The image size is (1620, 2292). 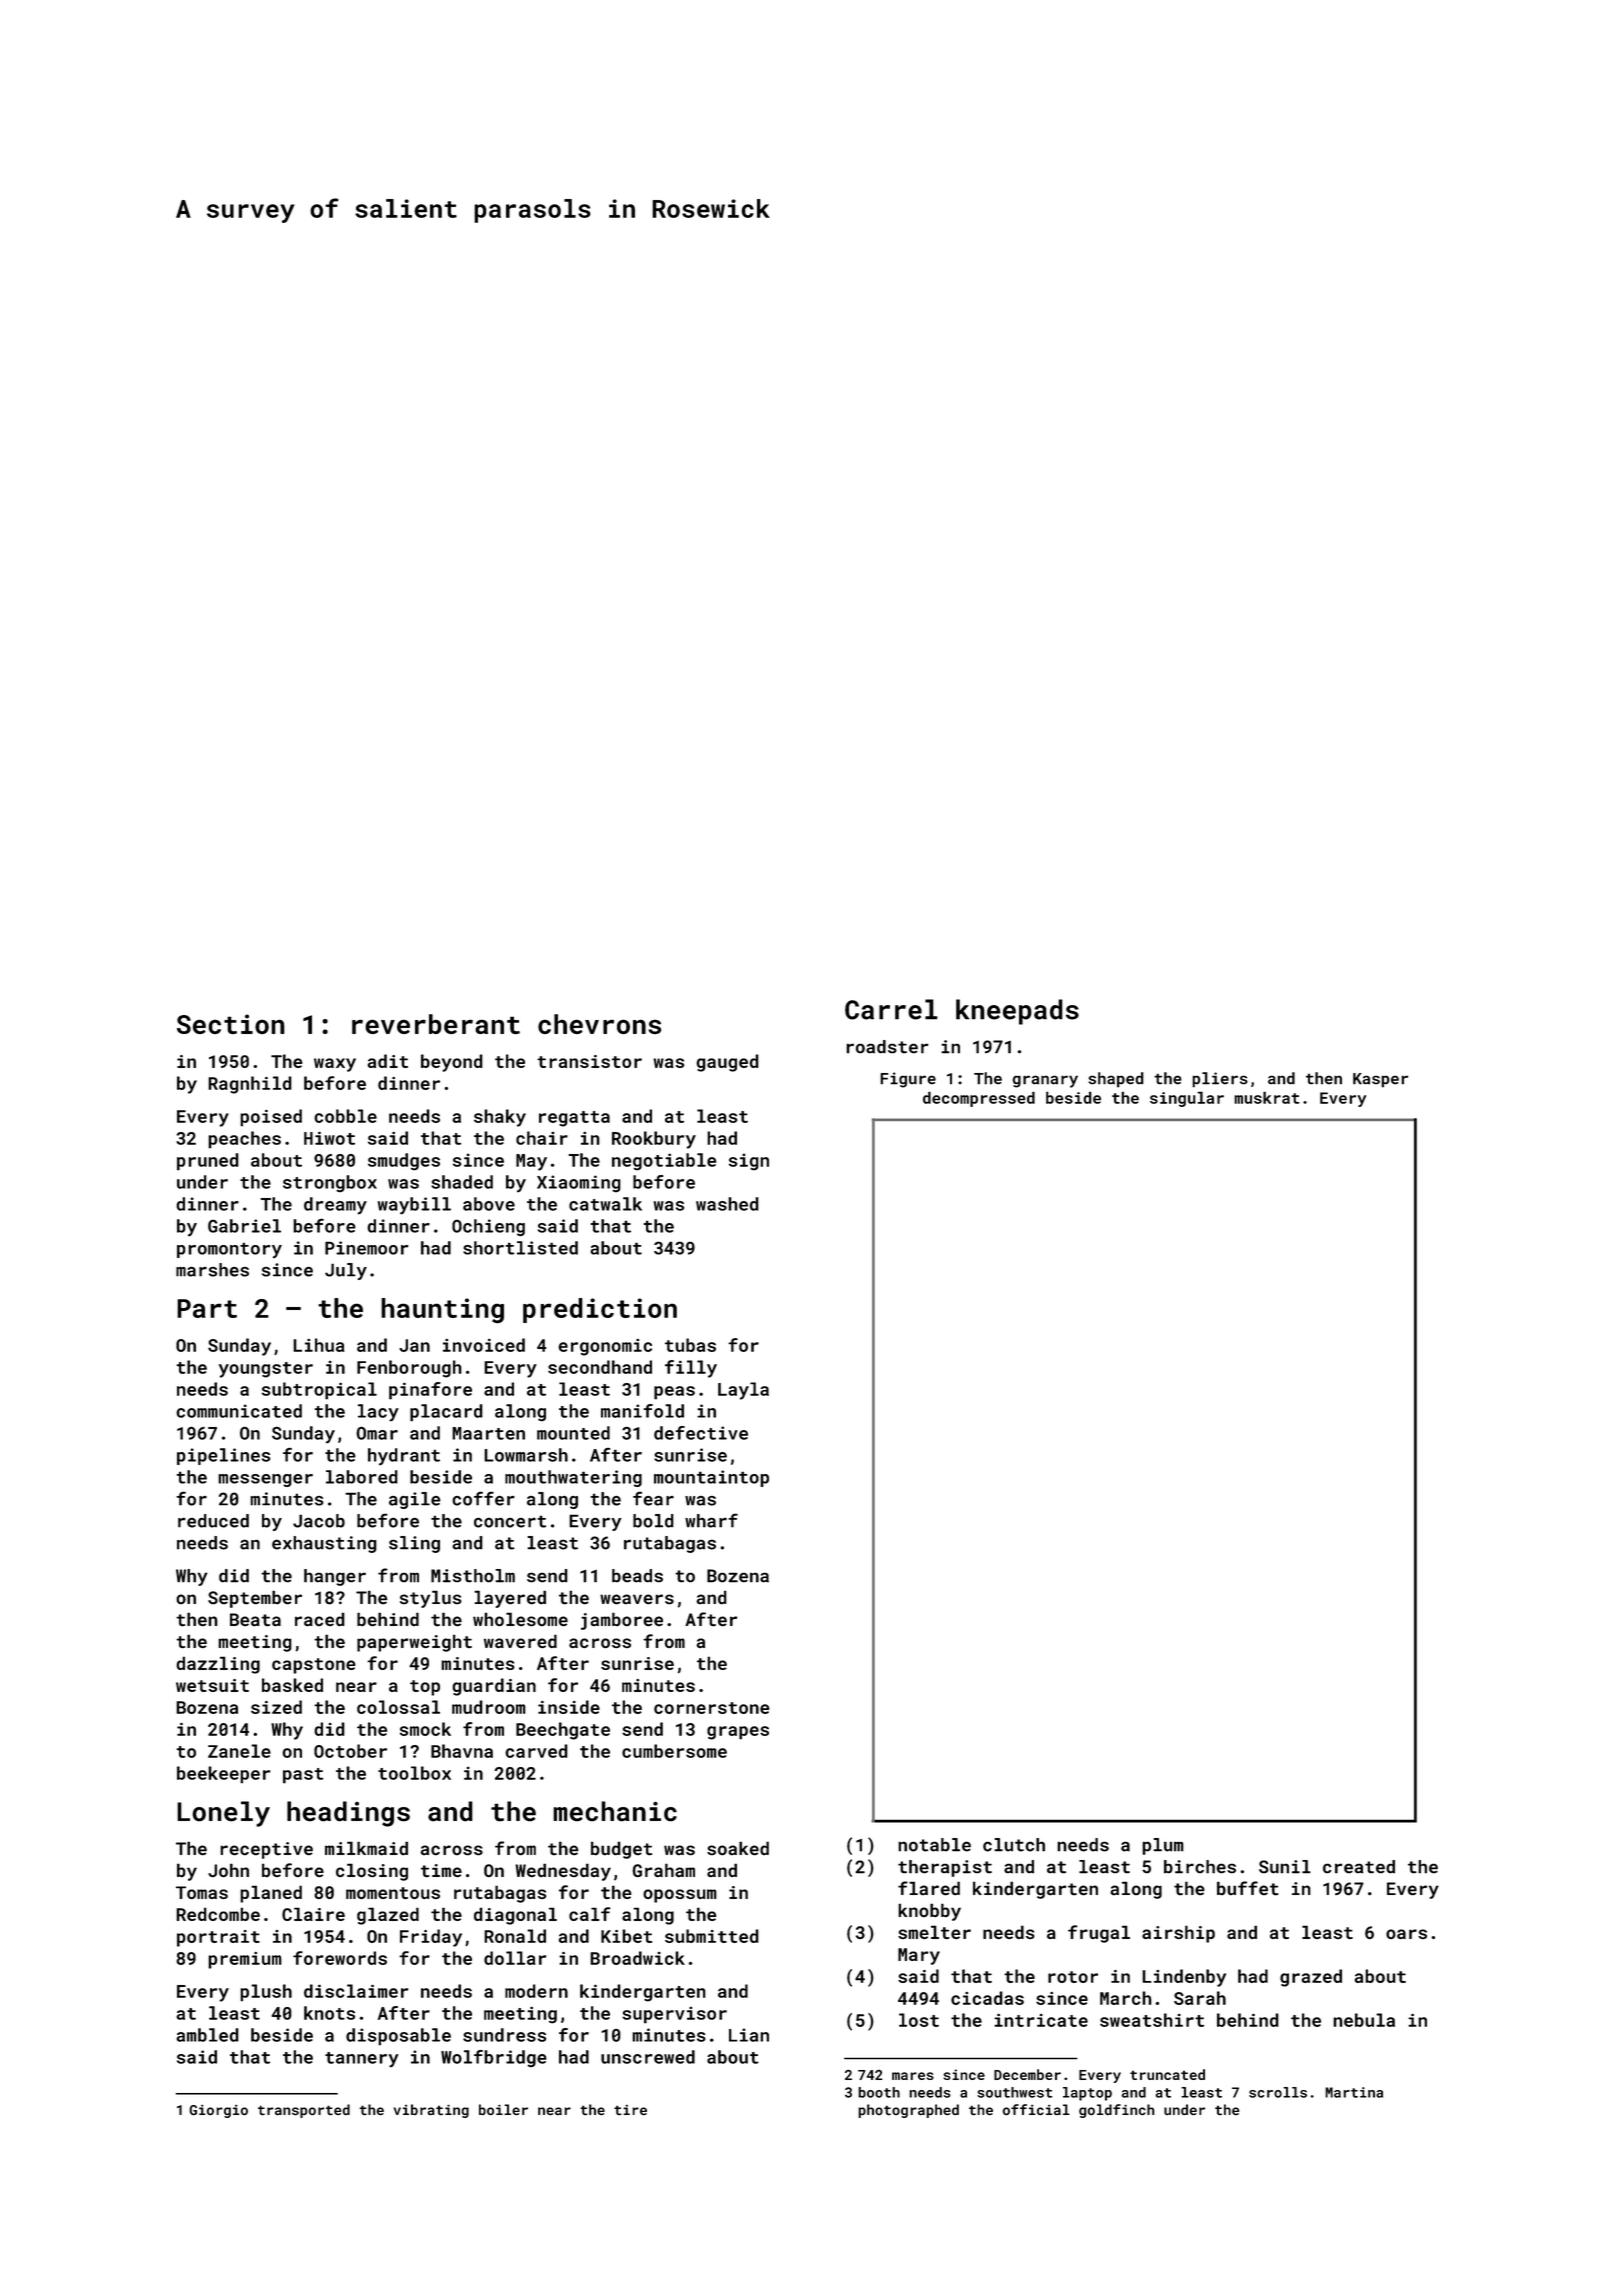 What do you see at coordinates (1267, 1097) in the screenshot?
I see `muskrat` at bounding box center [1267, 1097].
